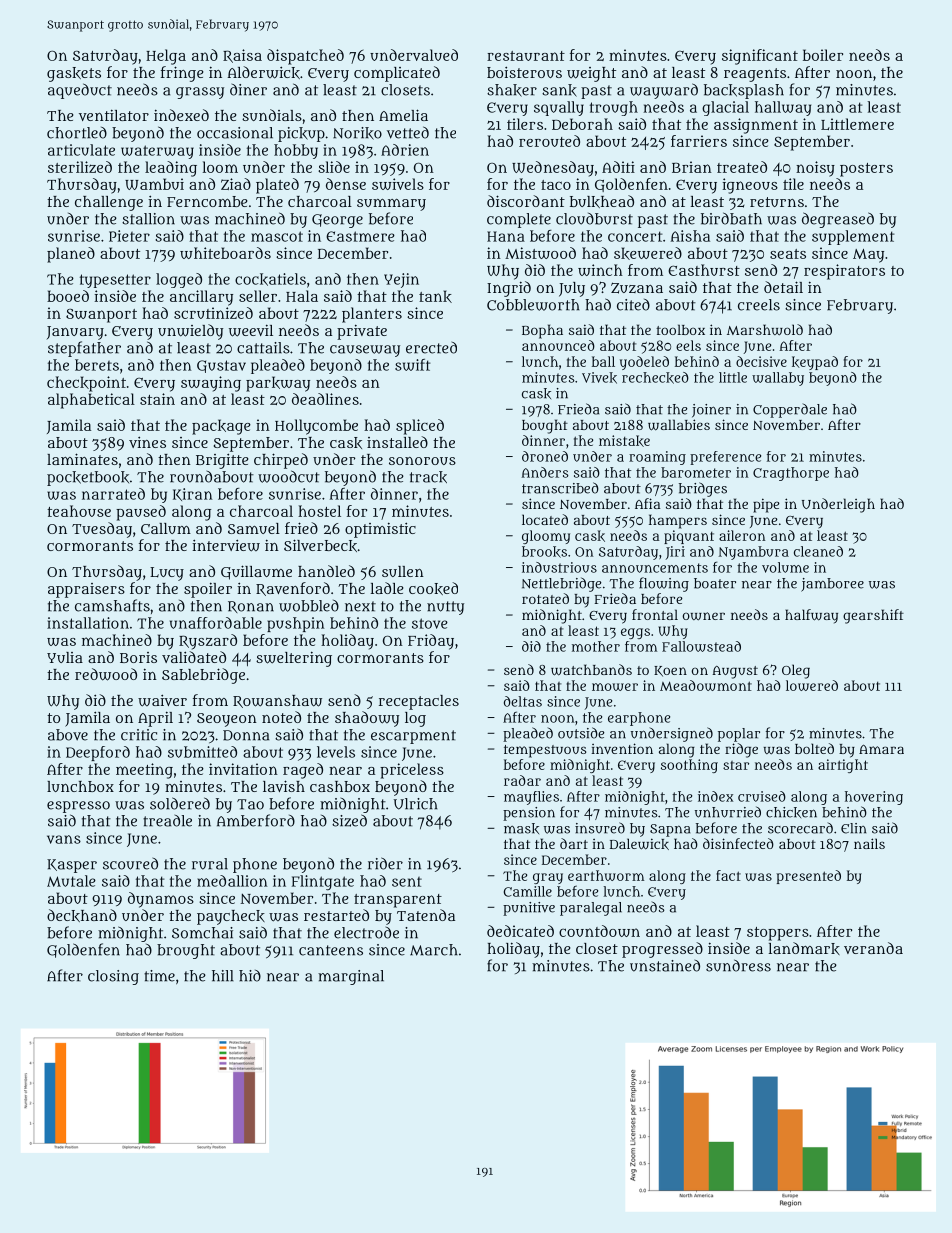 The image size is (952, 1233). What do you see at coordinates (167, 821) in the document?
I see `treadle` at bounding box center [167, 821].
